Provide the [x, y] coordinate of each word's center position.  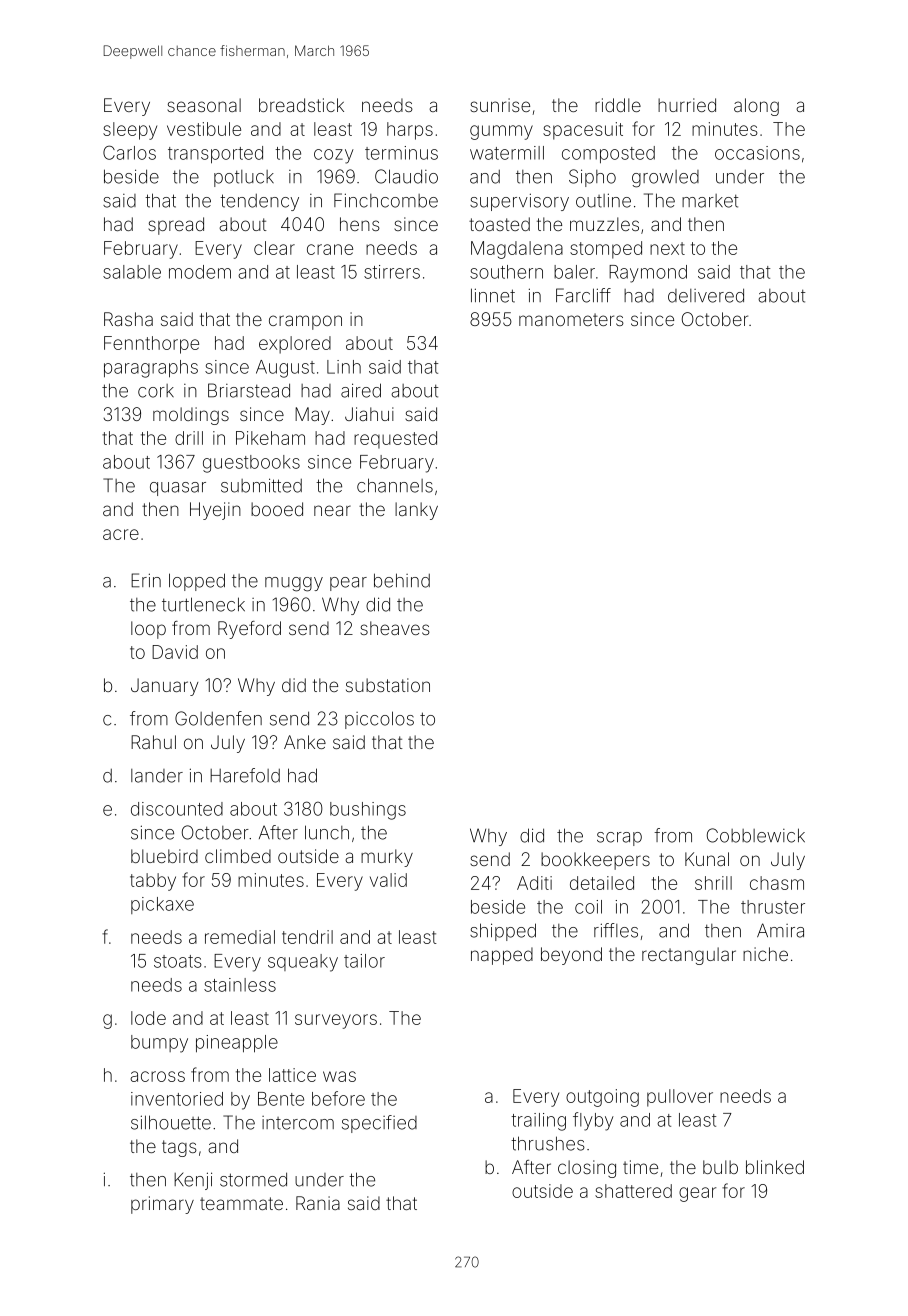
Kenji [193, 1181]
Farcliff [583, 295]
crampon [305, 322]
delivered [706, 295]
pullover [680, 1098]
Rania [318, 1203]
